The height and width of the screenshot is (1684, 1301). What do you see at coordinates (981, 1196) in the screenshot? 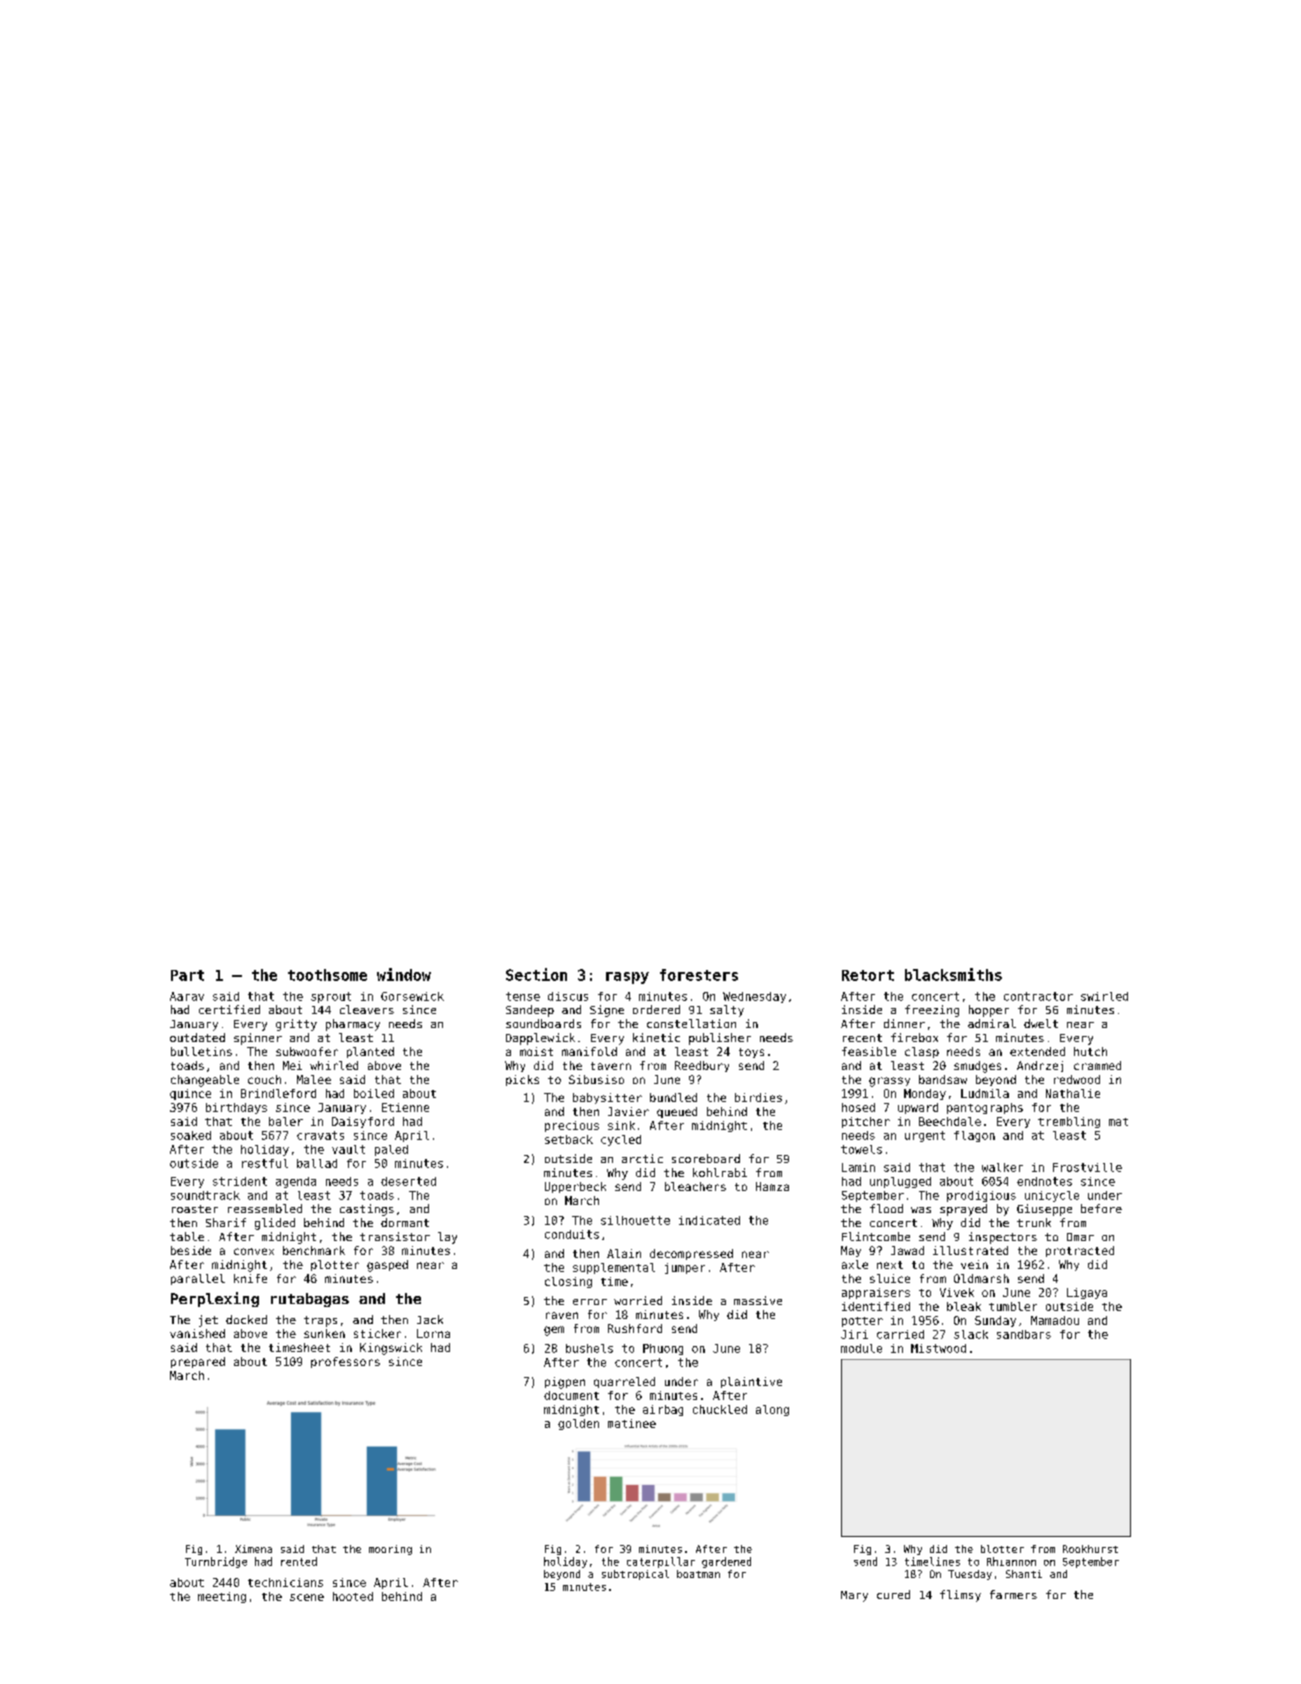
I see `prodigious` at bounding box center [981, 1196].
